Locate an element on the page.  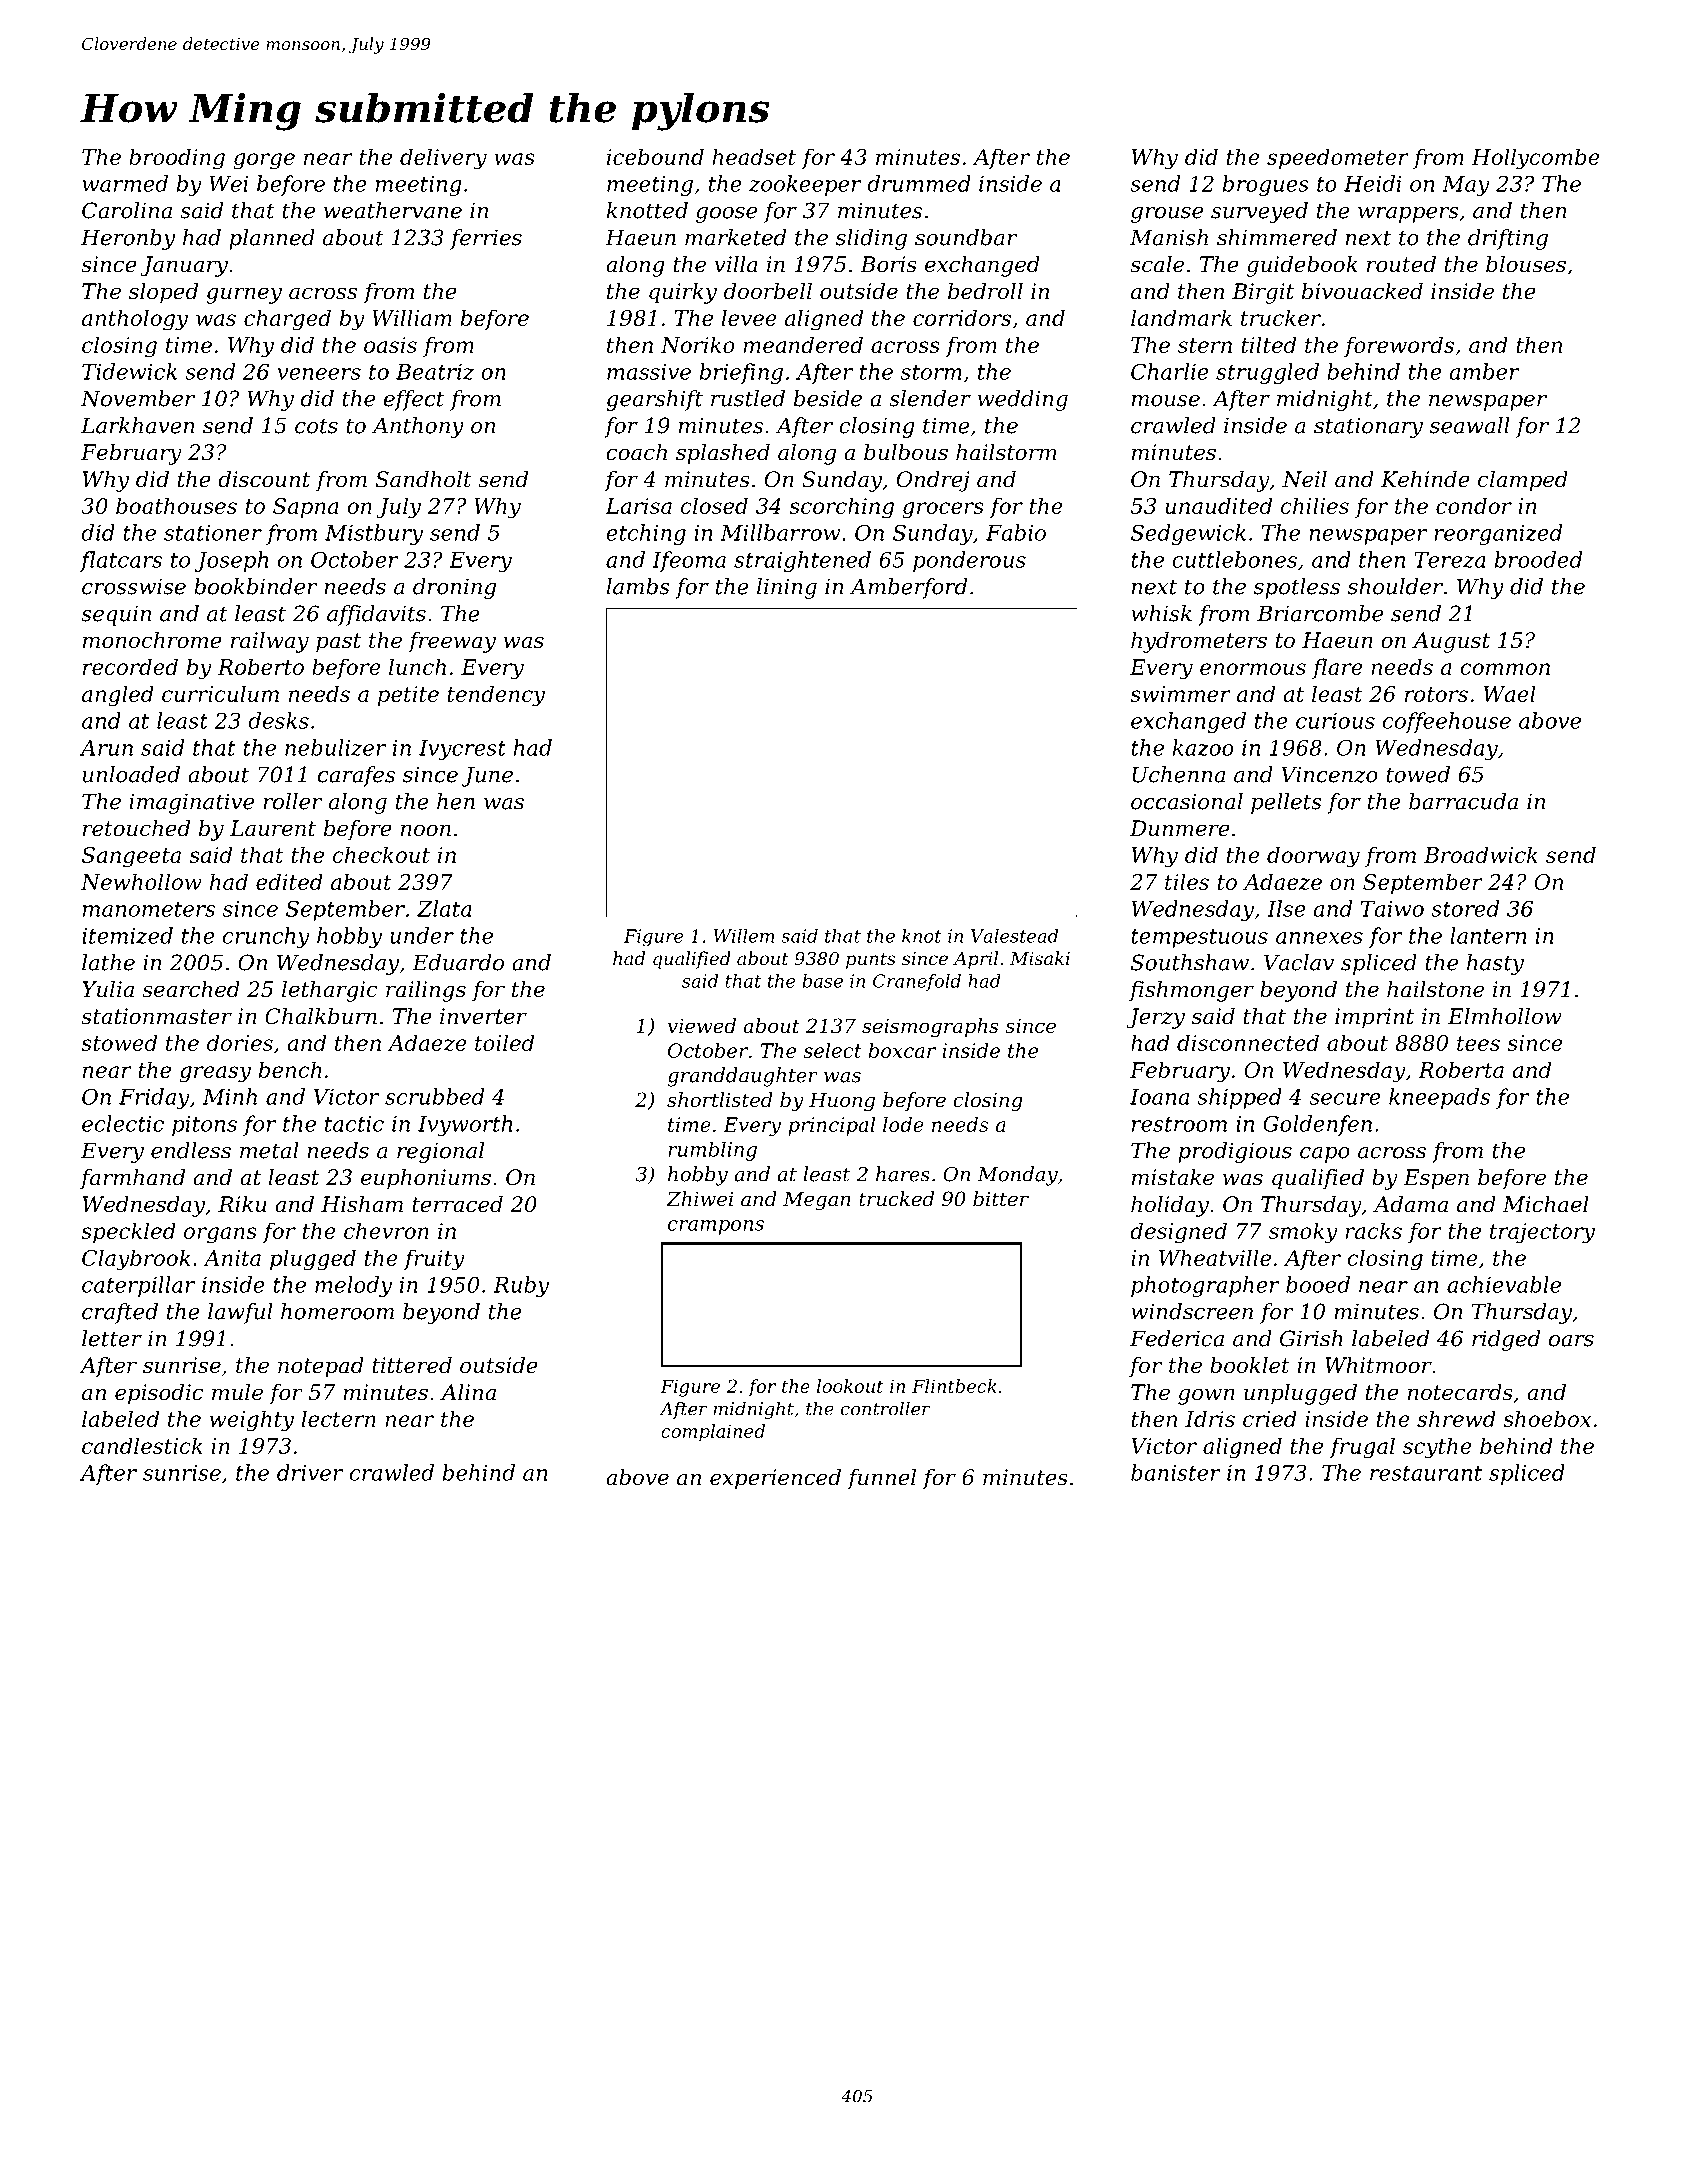
shortlisted is located at coordinates (720, 1100).
